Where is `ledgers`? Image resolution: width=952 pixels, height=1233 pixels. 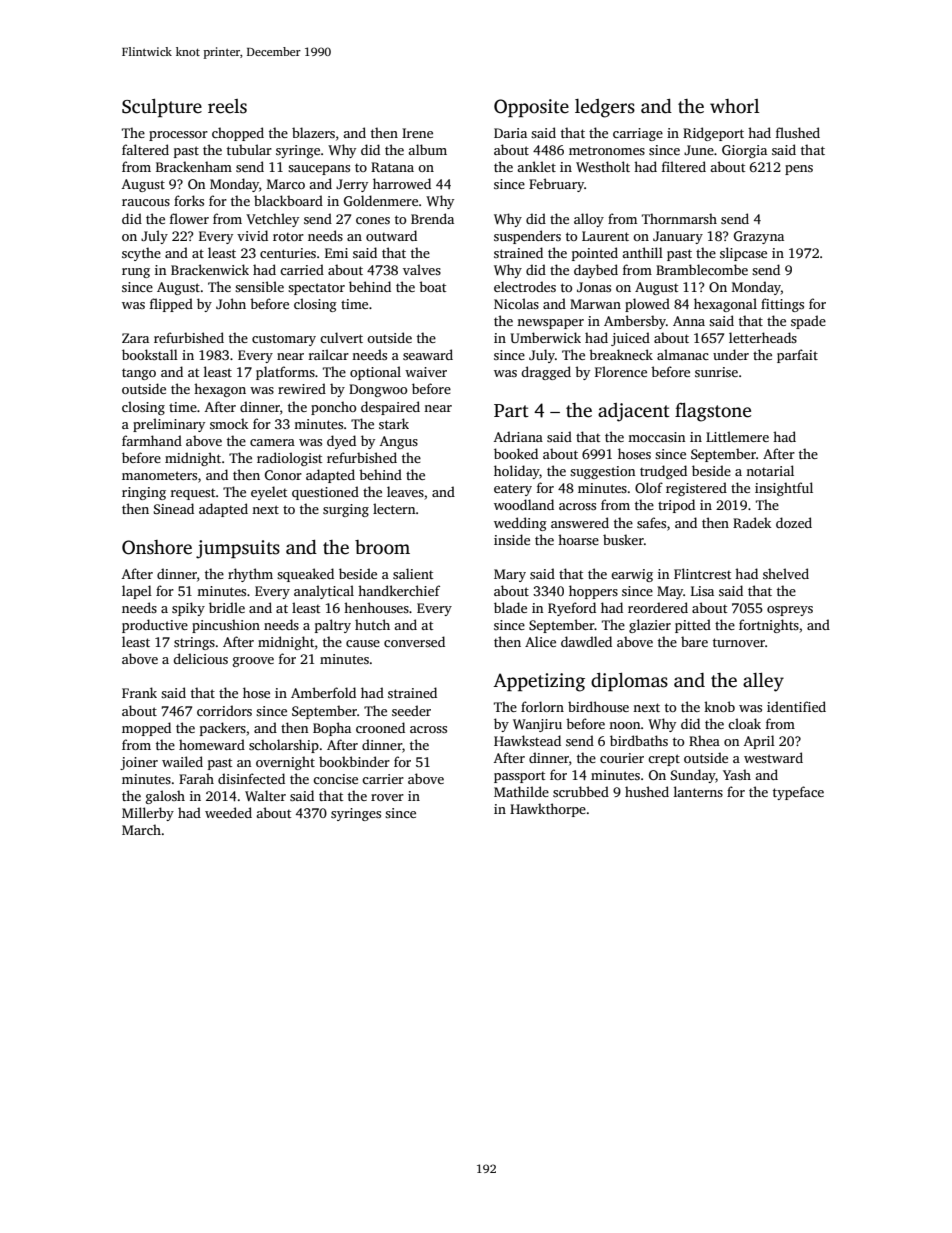
ledgers is located at coordinates (605, 108).
